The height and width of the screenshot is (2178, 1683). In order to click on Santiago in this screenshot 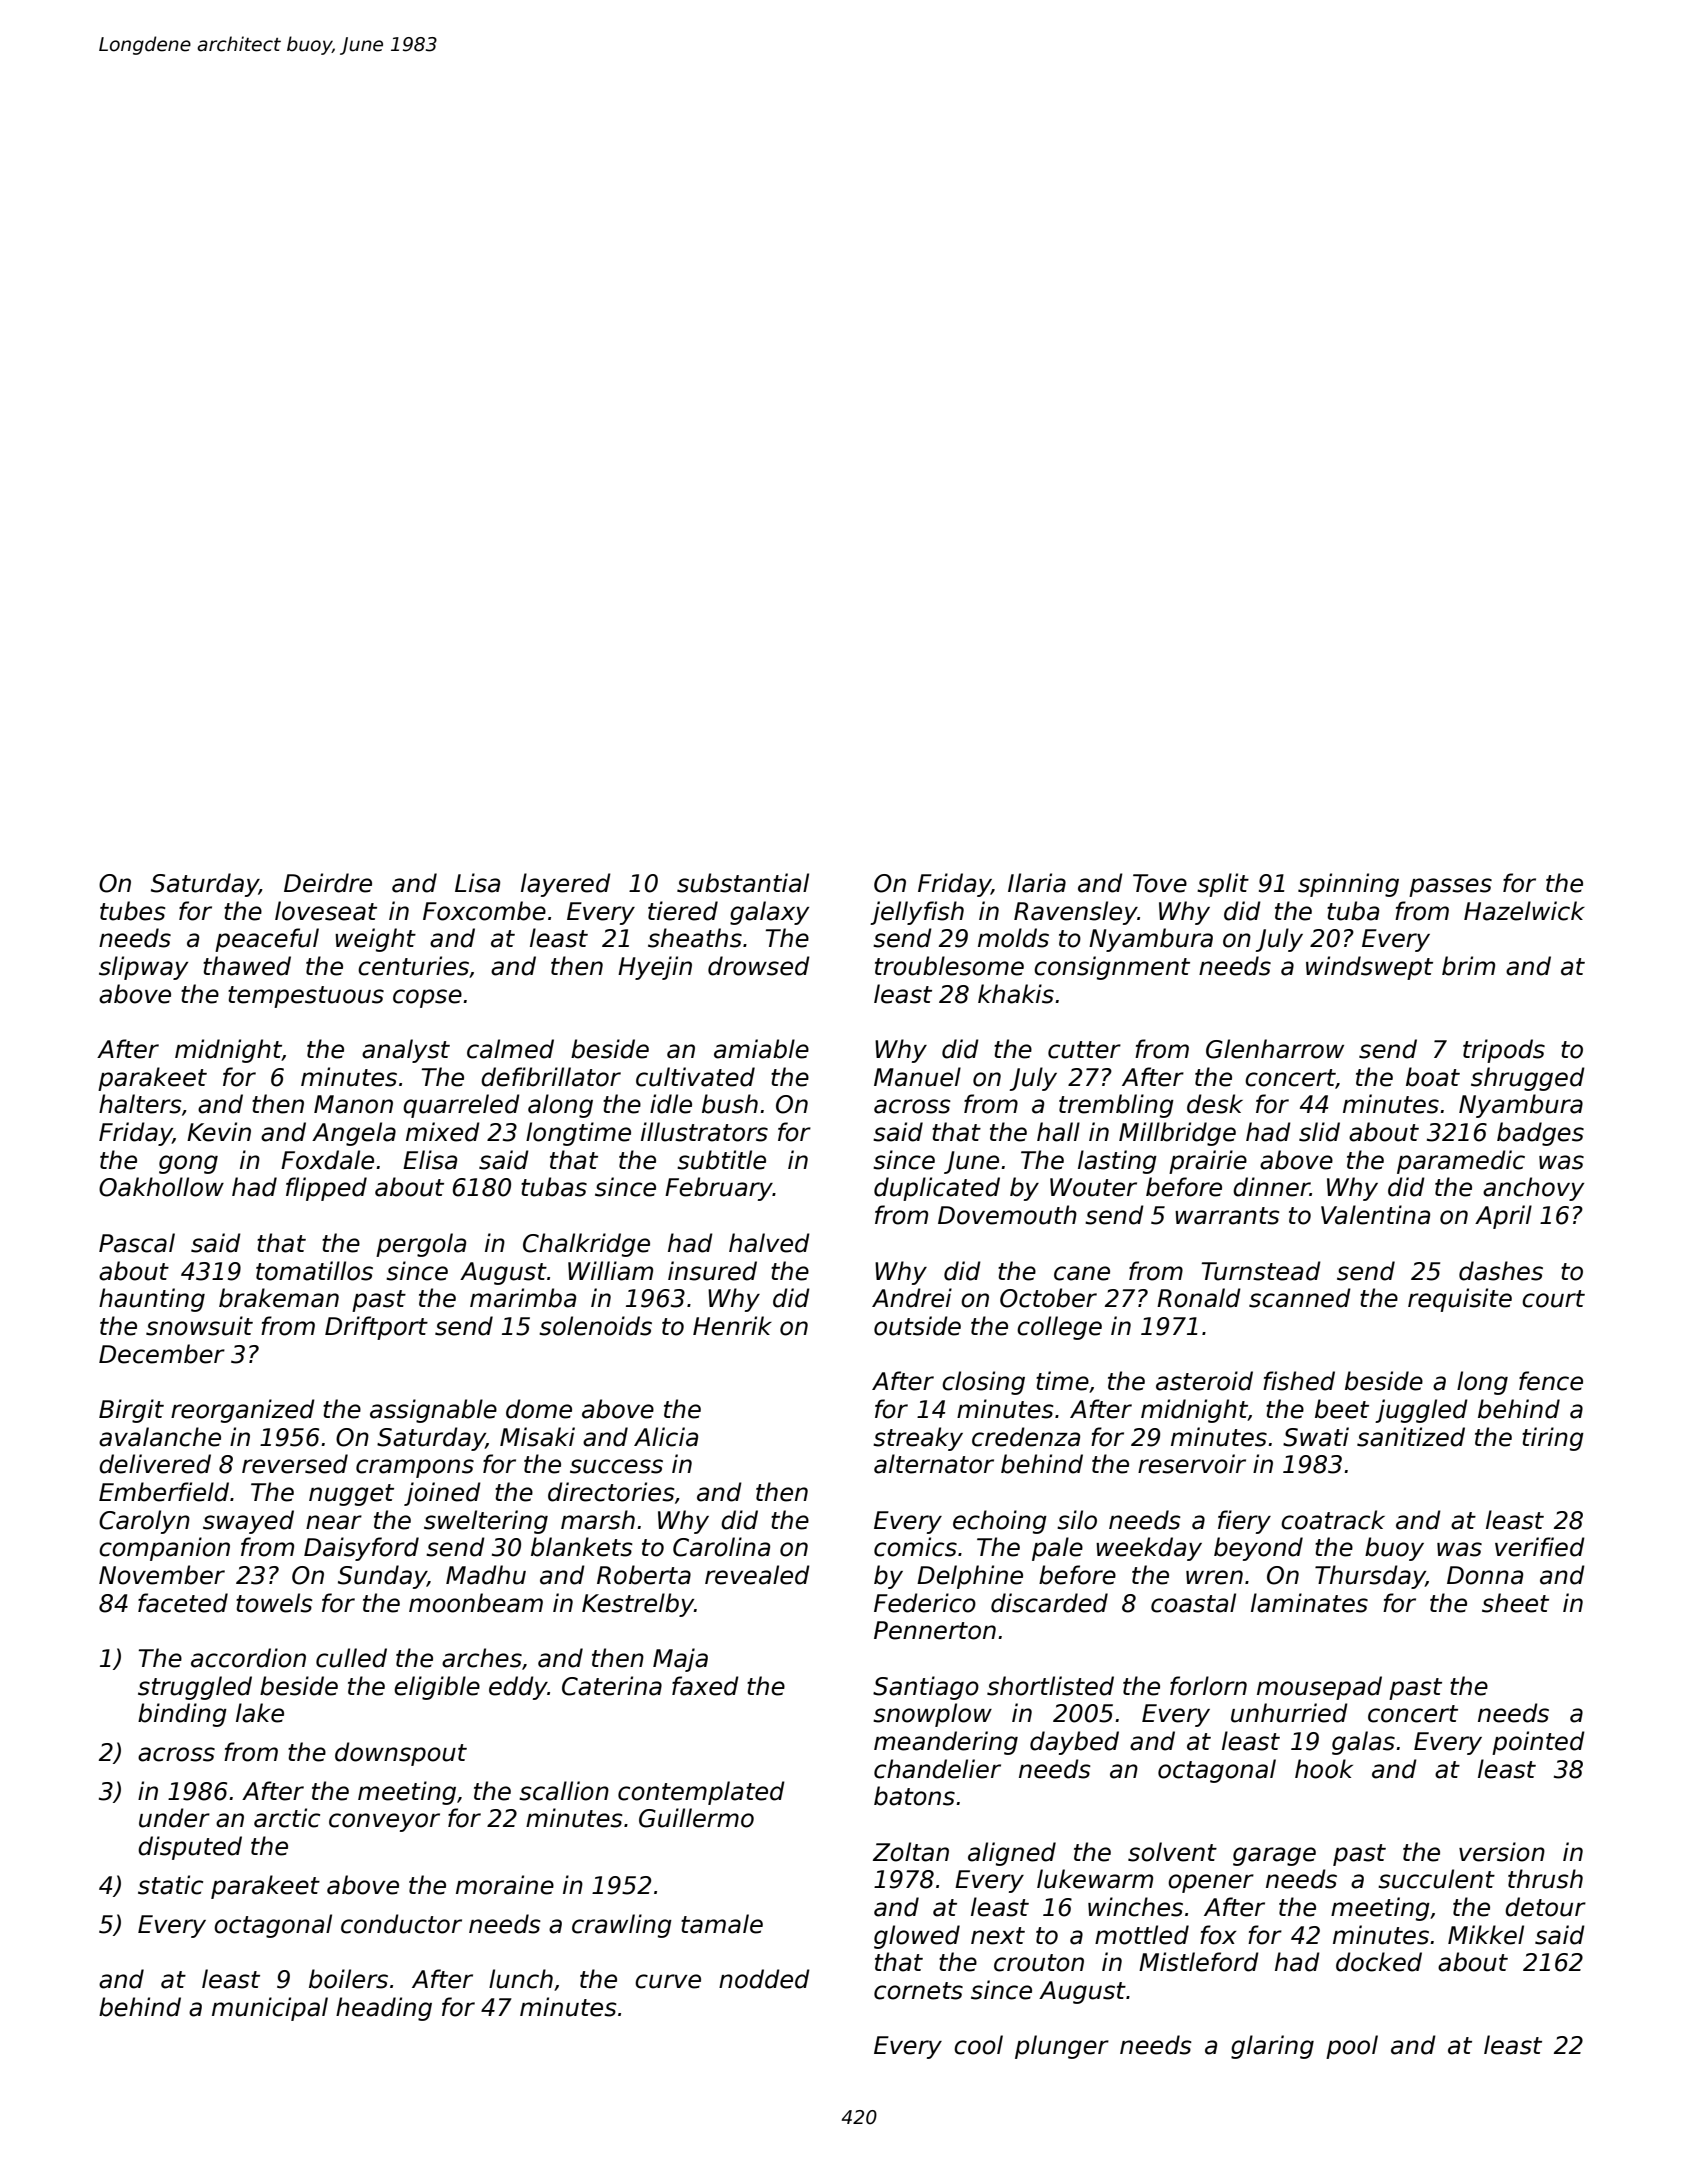, I will do `click(926, 1688)`.
